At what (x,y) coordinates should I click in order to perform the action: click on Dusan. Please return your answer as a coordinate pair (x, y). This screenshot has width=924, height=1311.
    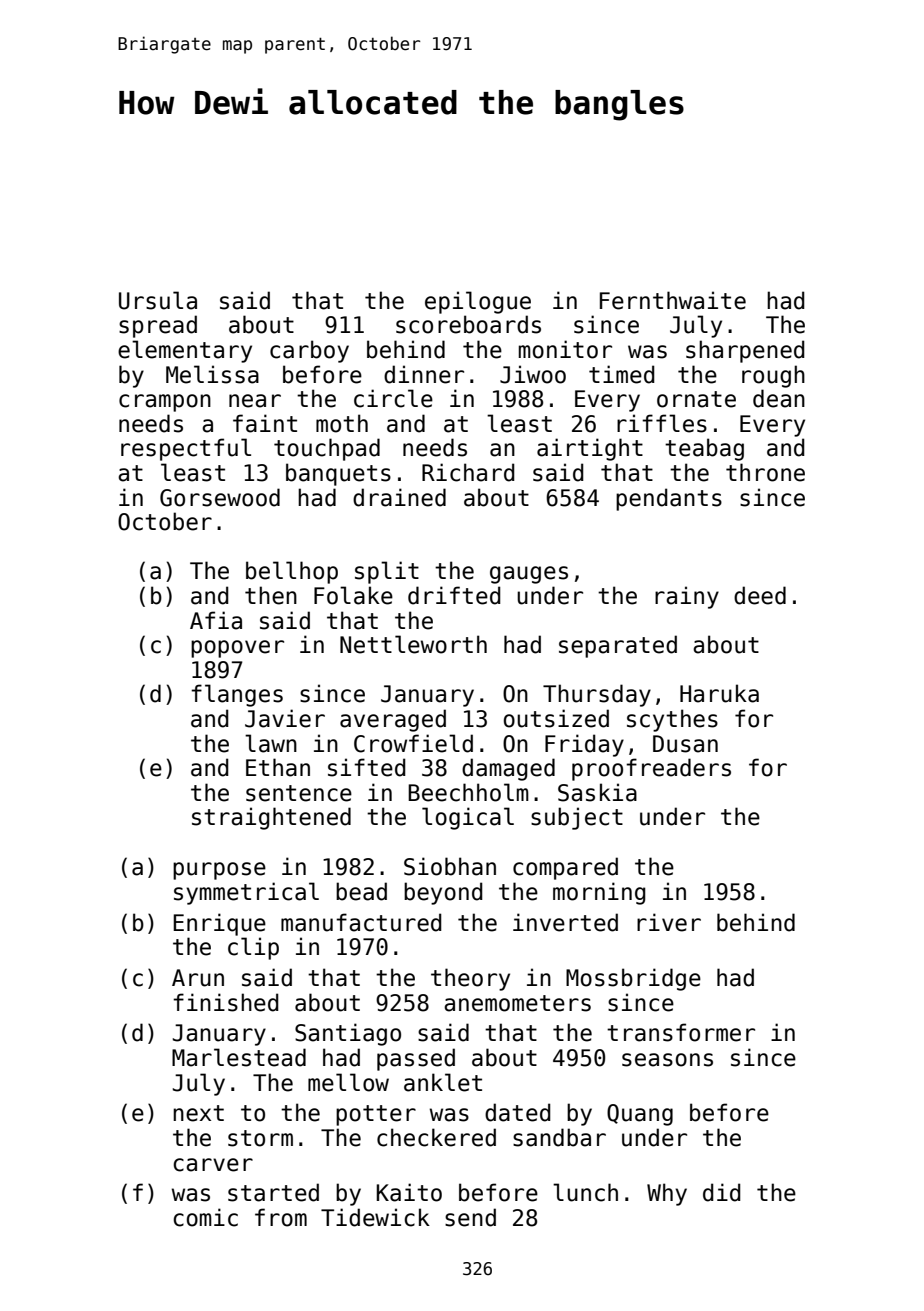
    Looking at the image, I should click on (685, 744).
